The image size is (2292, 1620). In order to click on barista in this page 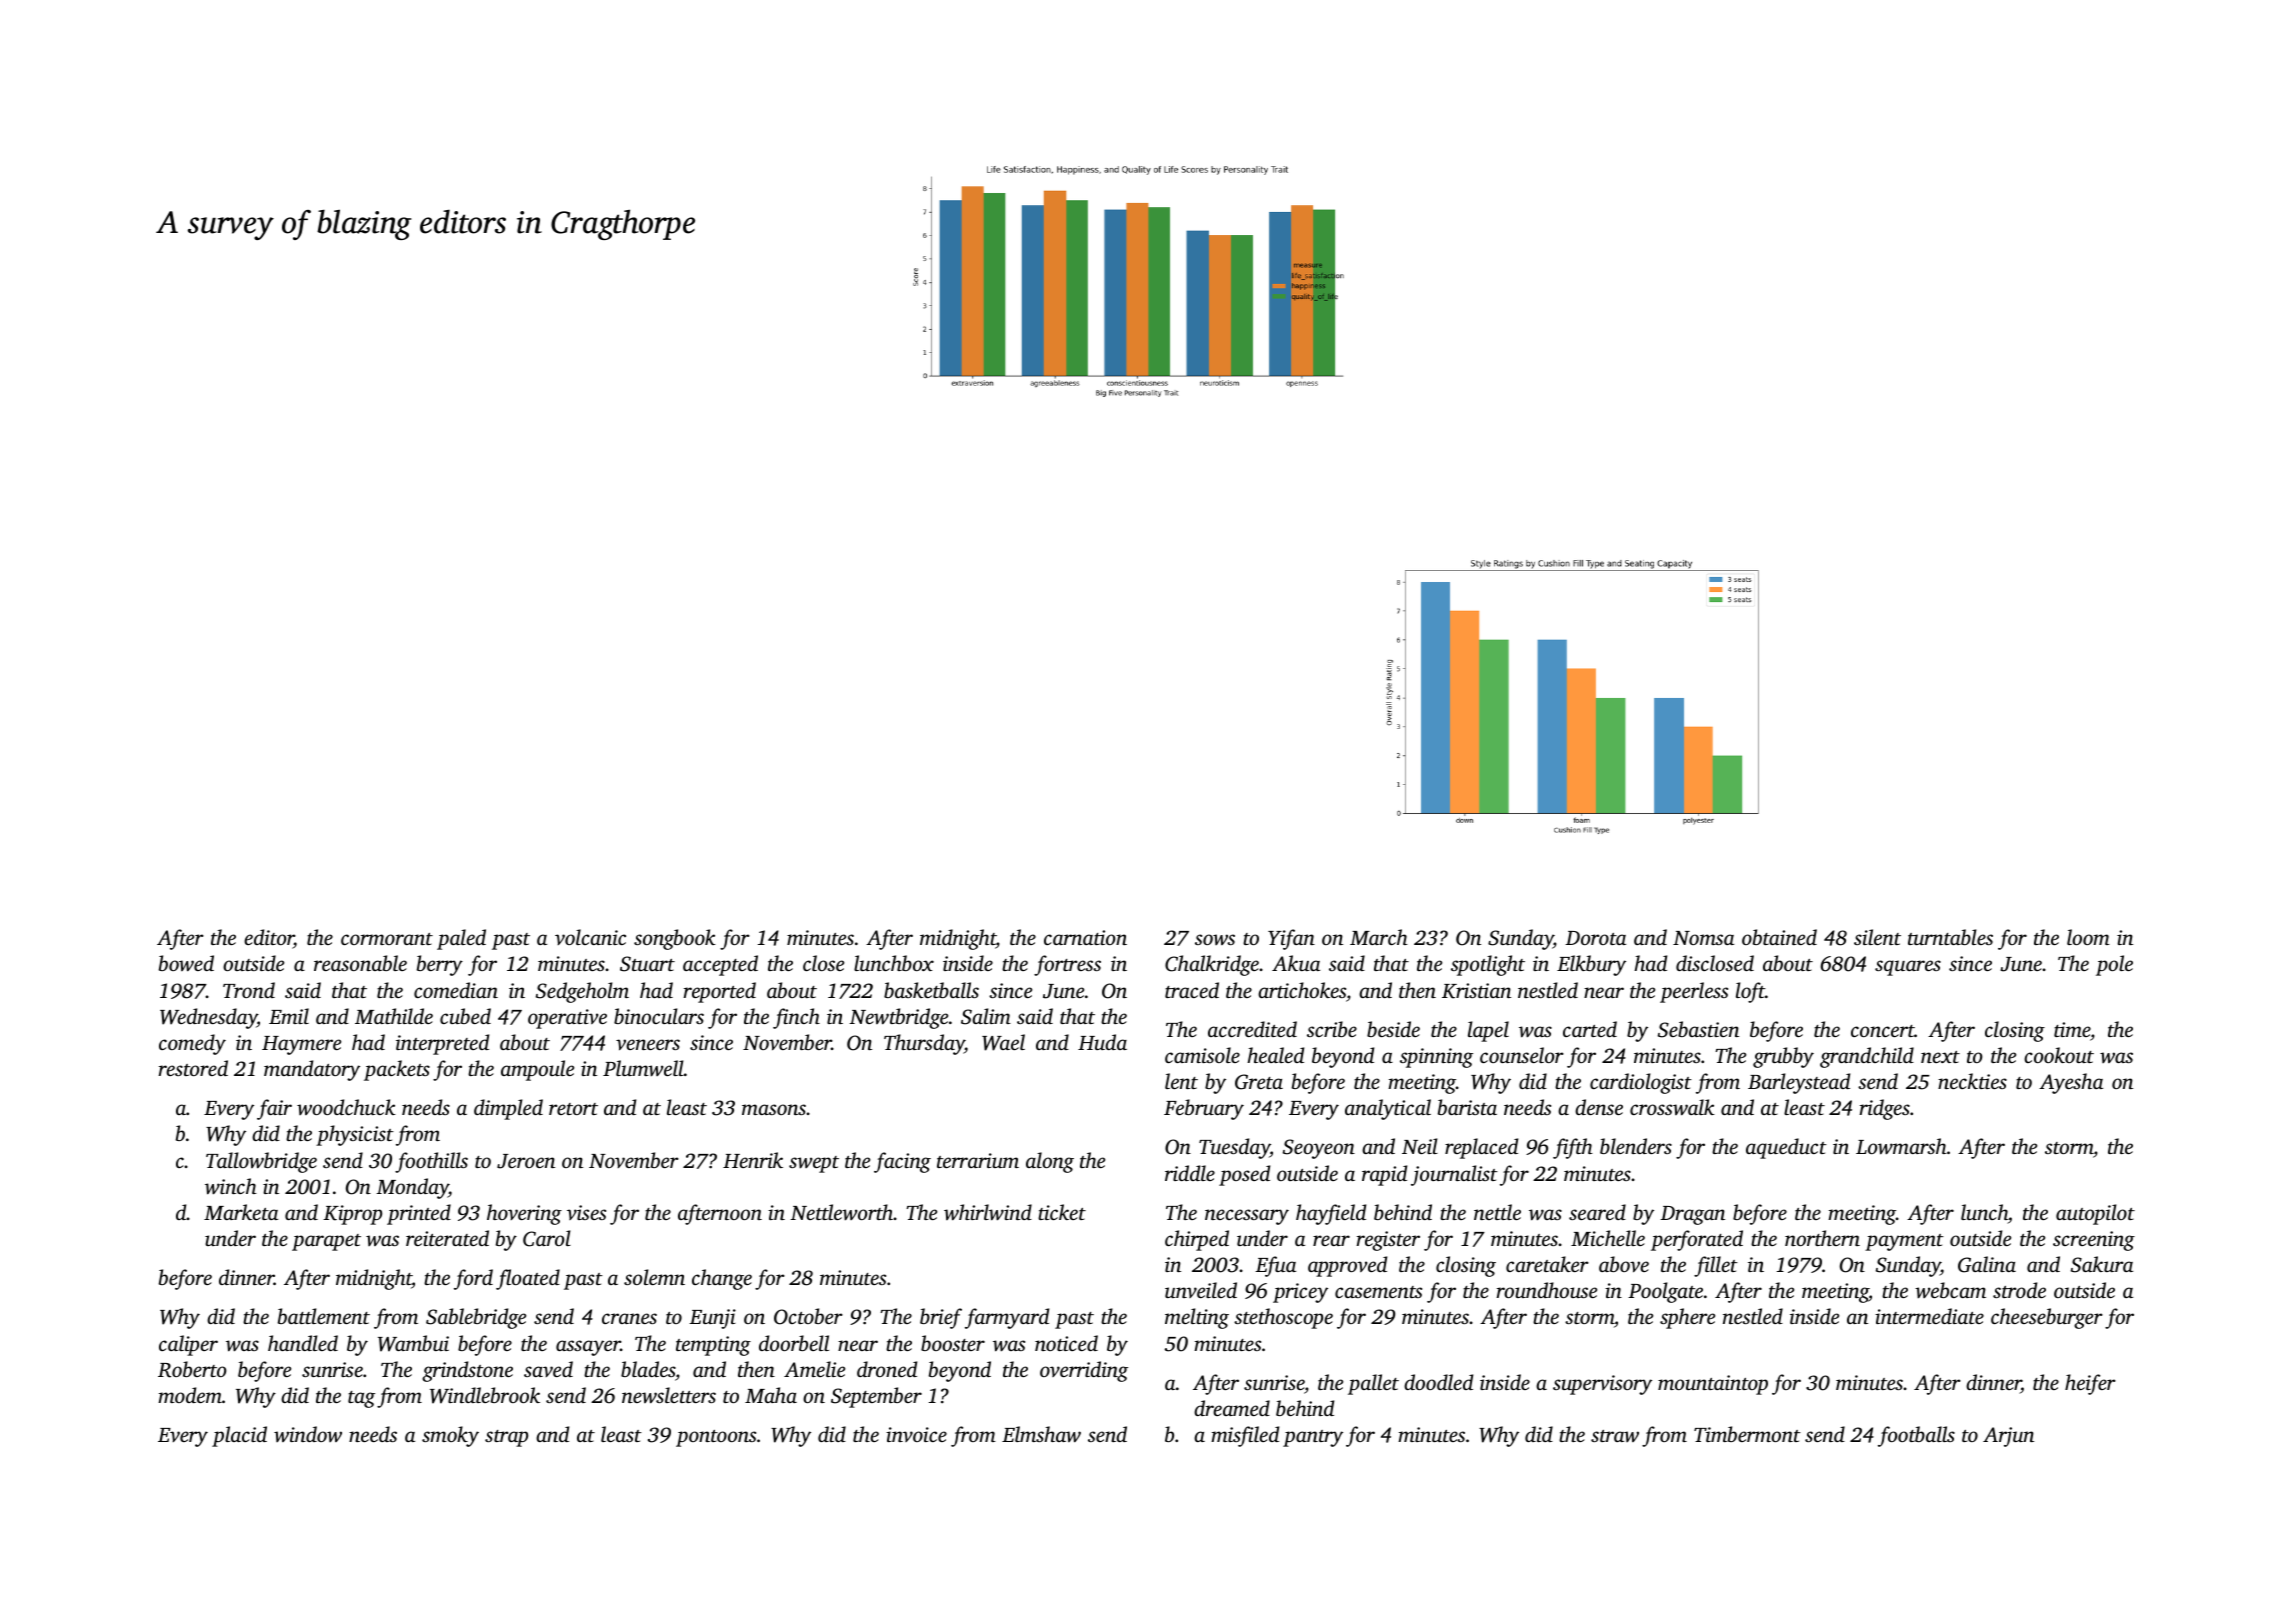, I will do `click(1467, 1107)`.
